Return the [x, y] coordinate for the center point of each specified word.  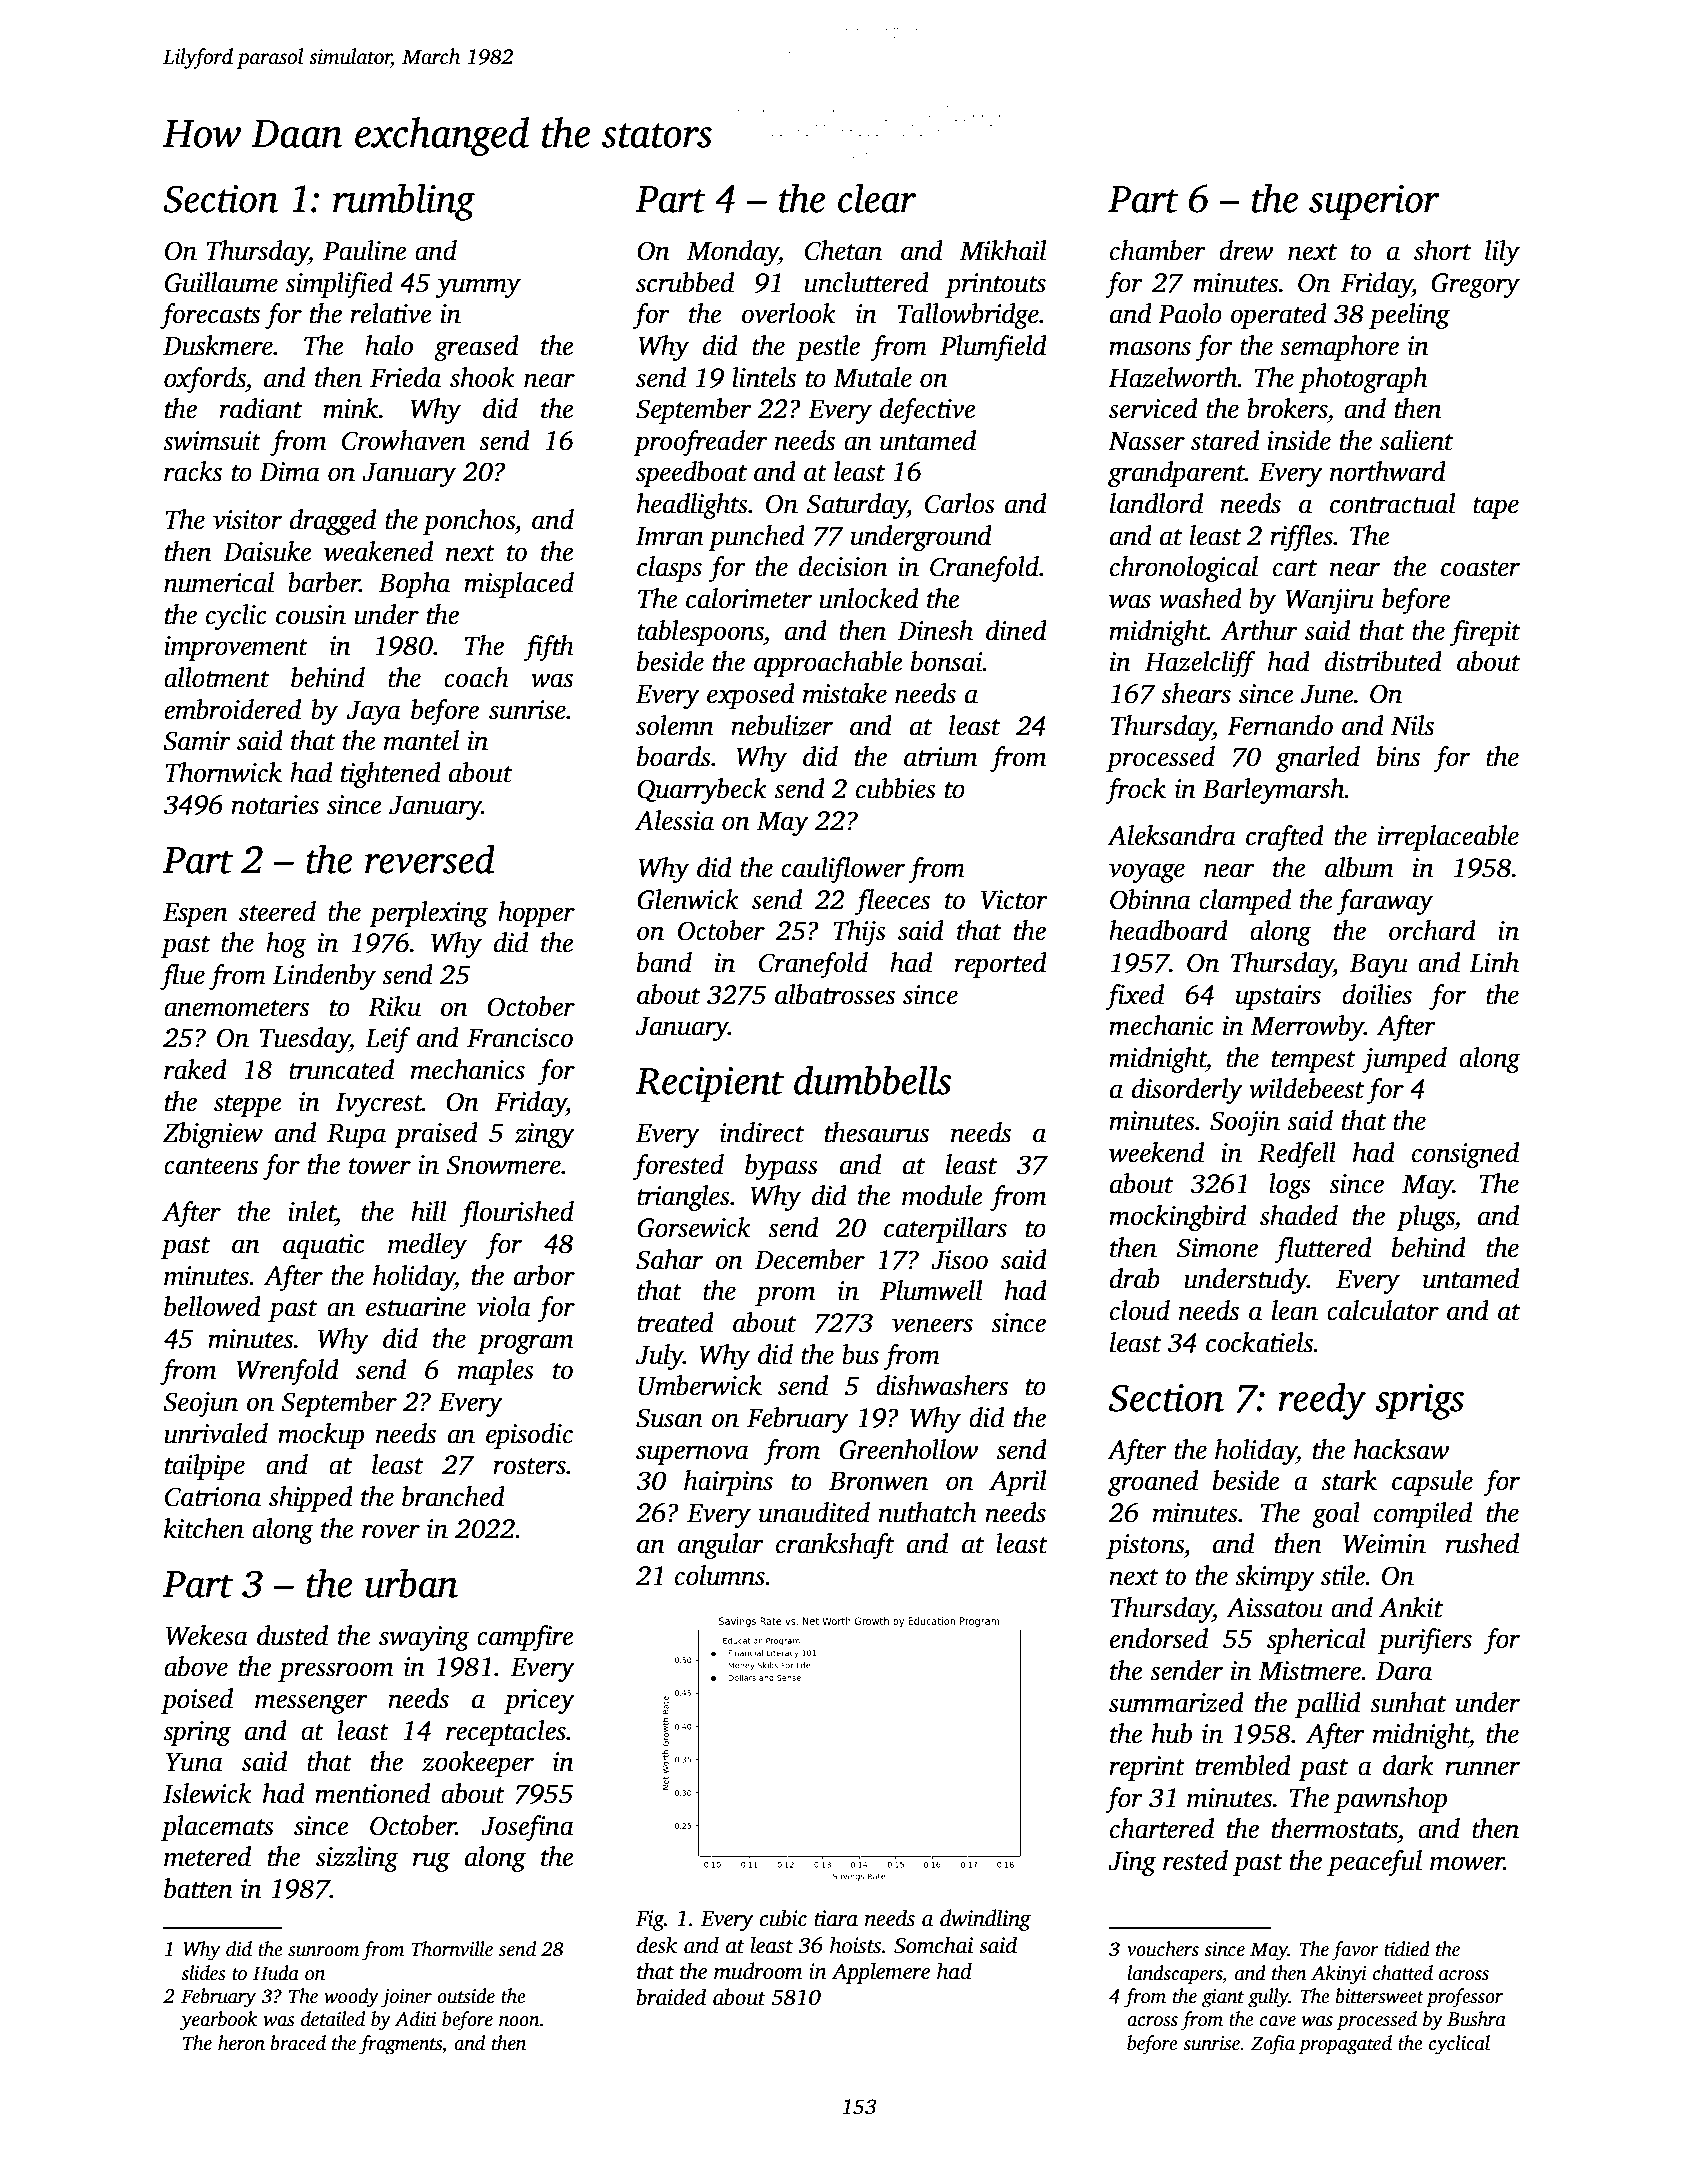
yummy [478, 288]
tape [1496, 508]
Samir [197, 741]
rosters [529, 1466]
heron [241, 2043]
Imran [670, 536]
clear [877, 198]
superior [1374, 203]
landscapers [1174, 1975]
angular [721, 1546]
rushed [1482, 1543]
